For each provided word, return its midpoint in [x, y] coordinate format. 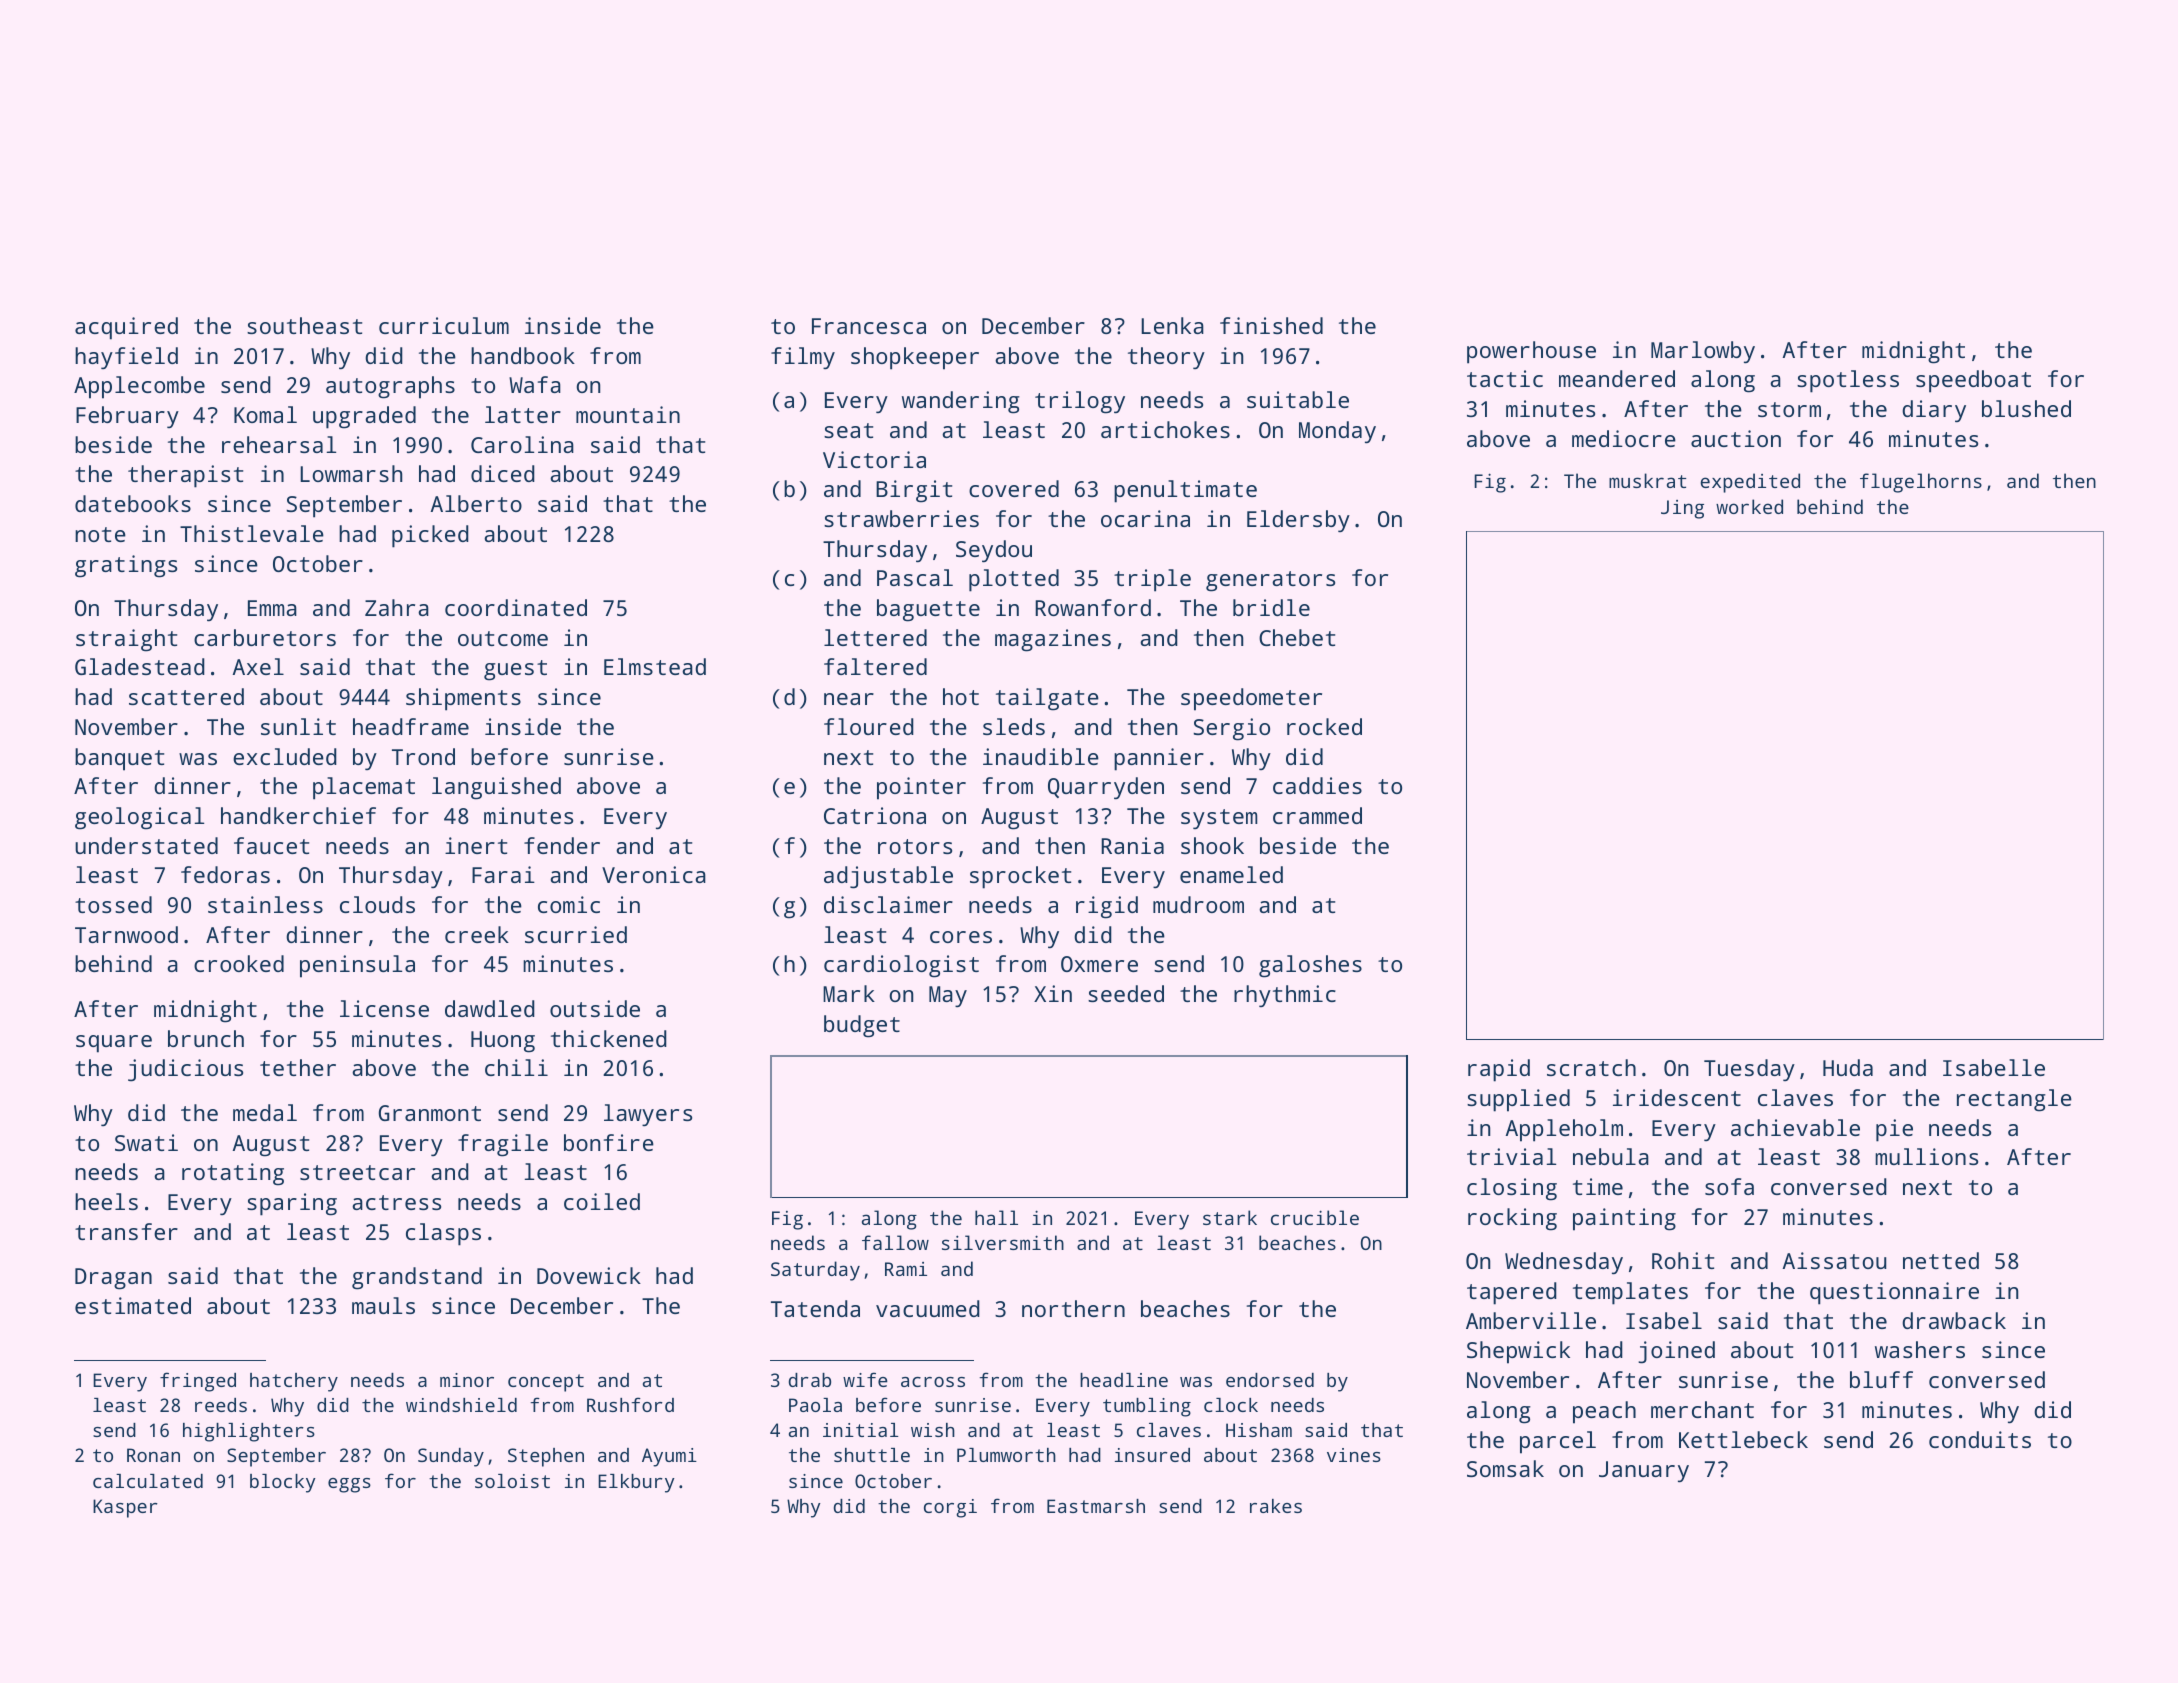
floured [869, 726]
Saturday [815, 1271]
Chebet [1297, 637]
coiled [602, 1201]
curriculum [444, 325]
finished [1271, 325]
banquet [119, 759]
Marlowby [1703, 352]
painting [1624, 1219]
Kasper [125, 1508]
